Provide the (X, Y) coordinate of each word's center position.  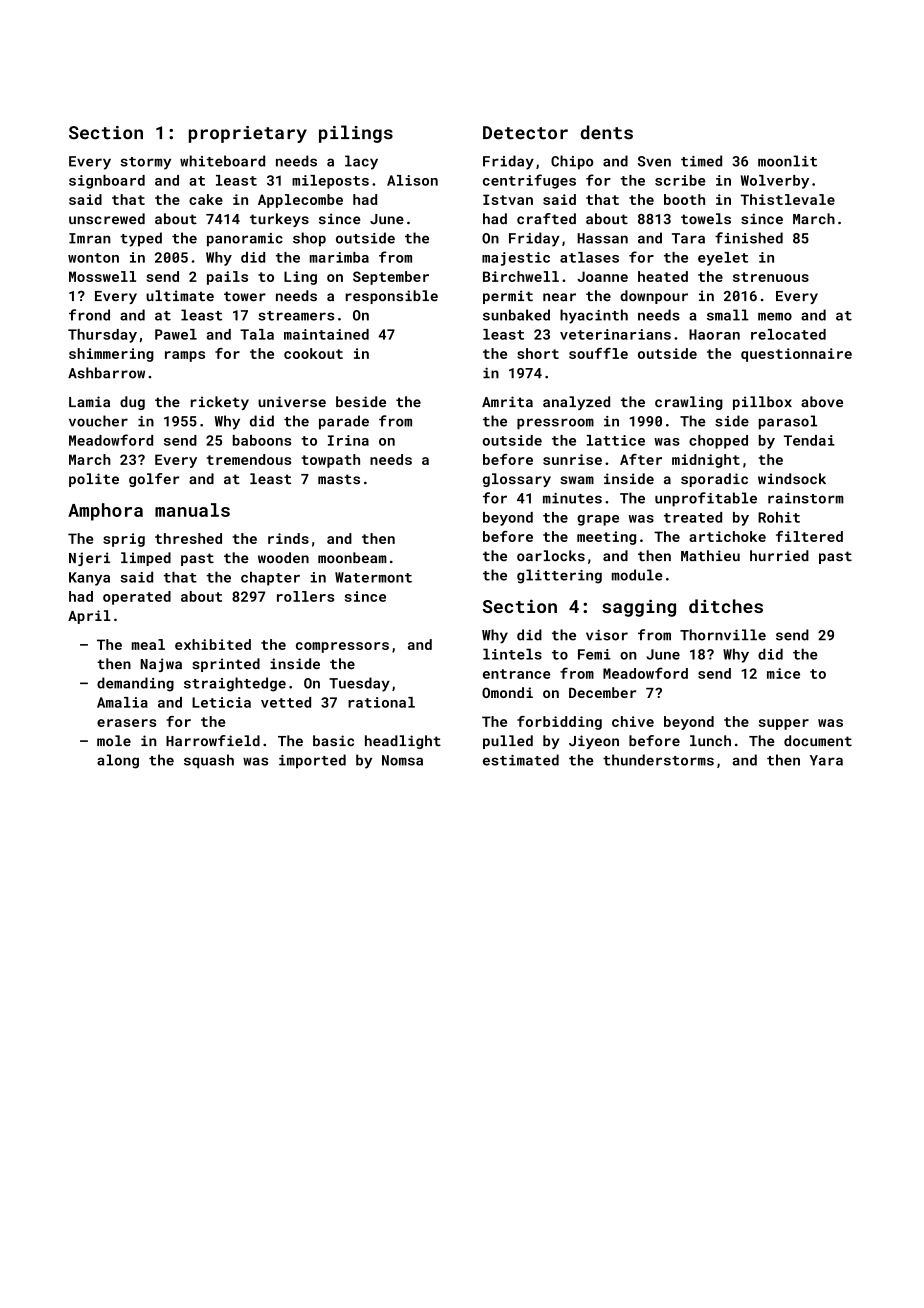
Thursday (102, 336)
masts (339, 479)
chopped (718, 442)
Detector (525, 133)
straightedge (235, 684)
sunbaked (516, 315)
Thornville (723, 635)
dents (607, 132)
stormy (145, 163)
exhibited (213, 644)
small (728, 315)
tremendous (249, 459)
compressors (342, 647)
